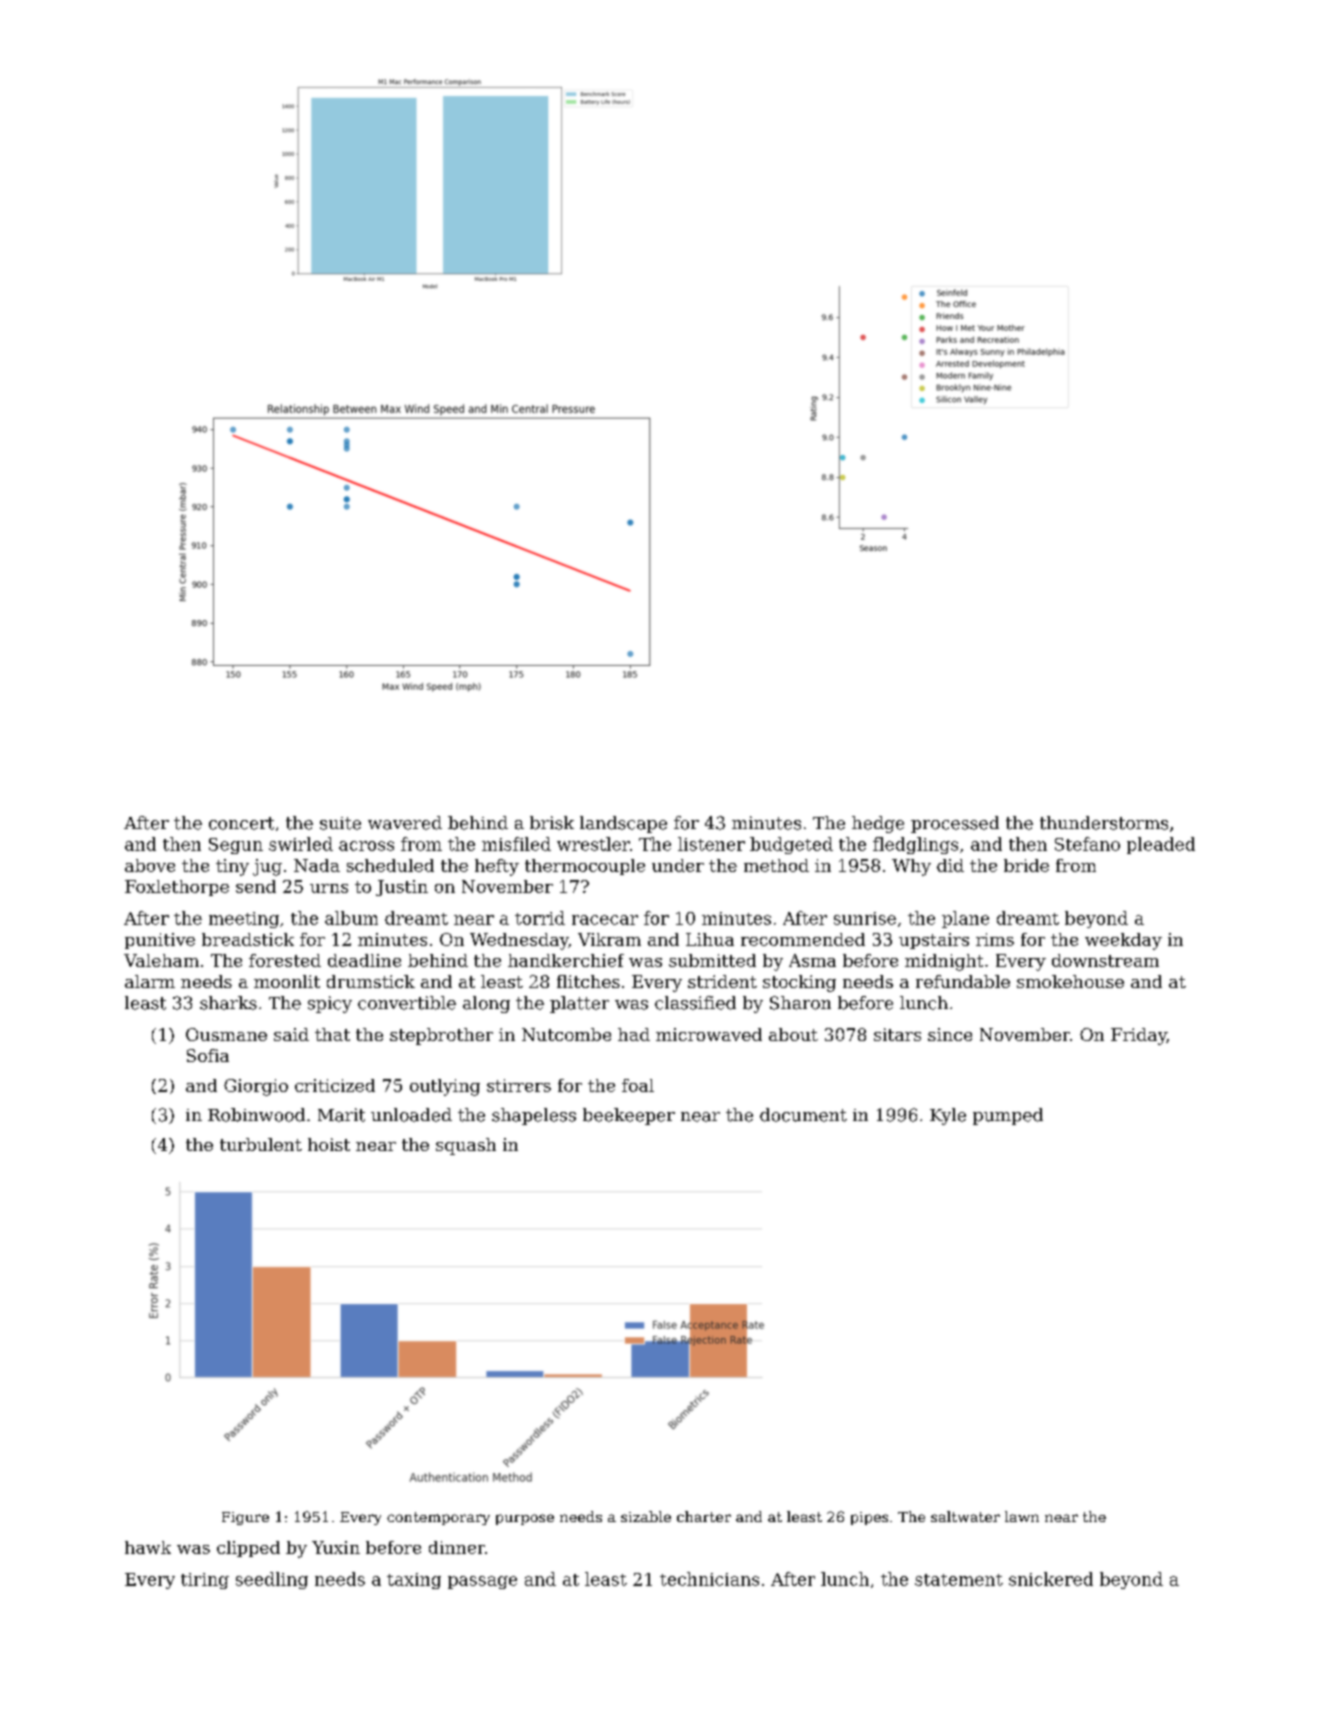  I want to click on sizable, so click(646, 1516).
